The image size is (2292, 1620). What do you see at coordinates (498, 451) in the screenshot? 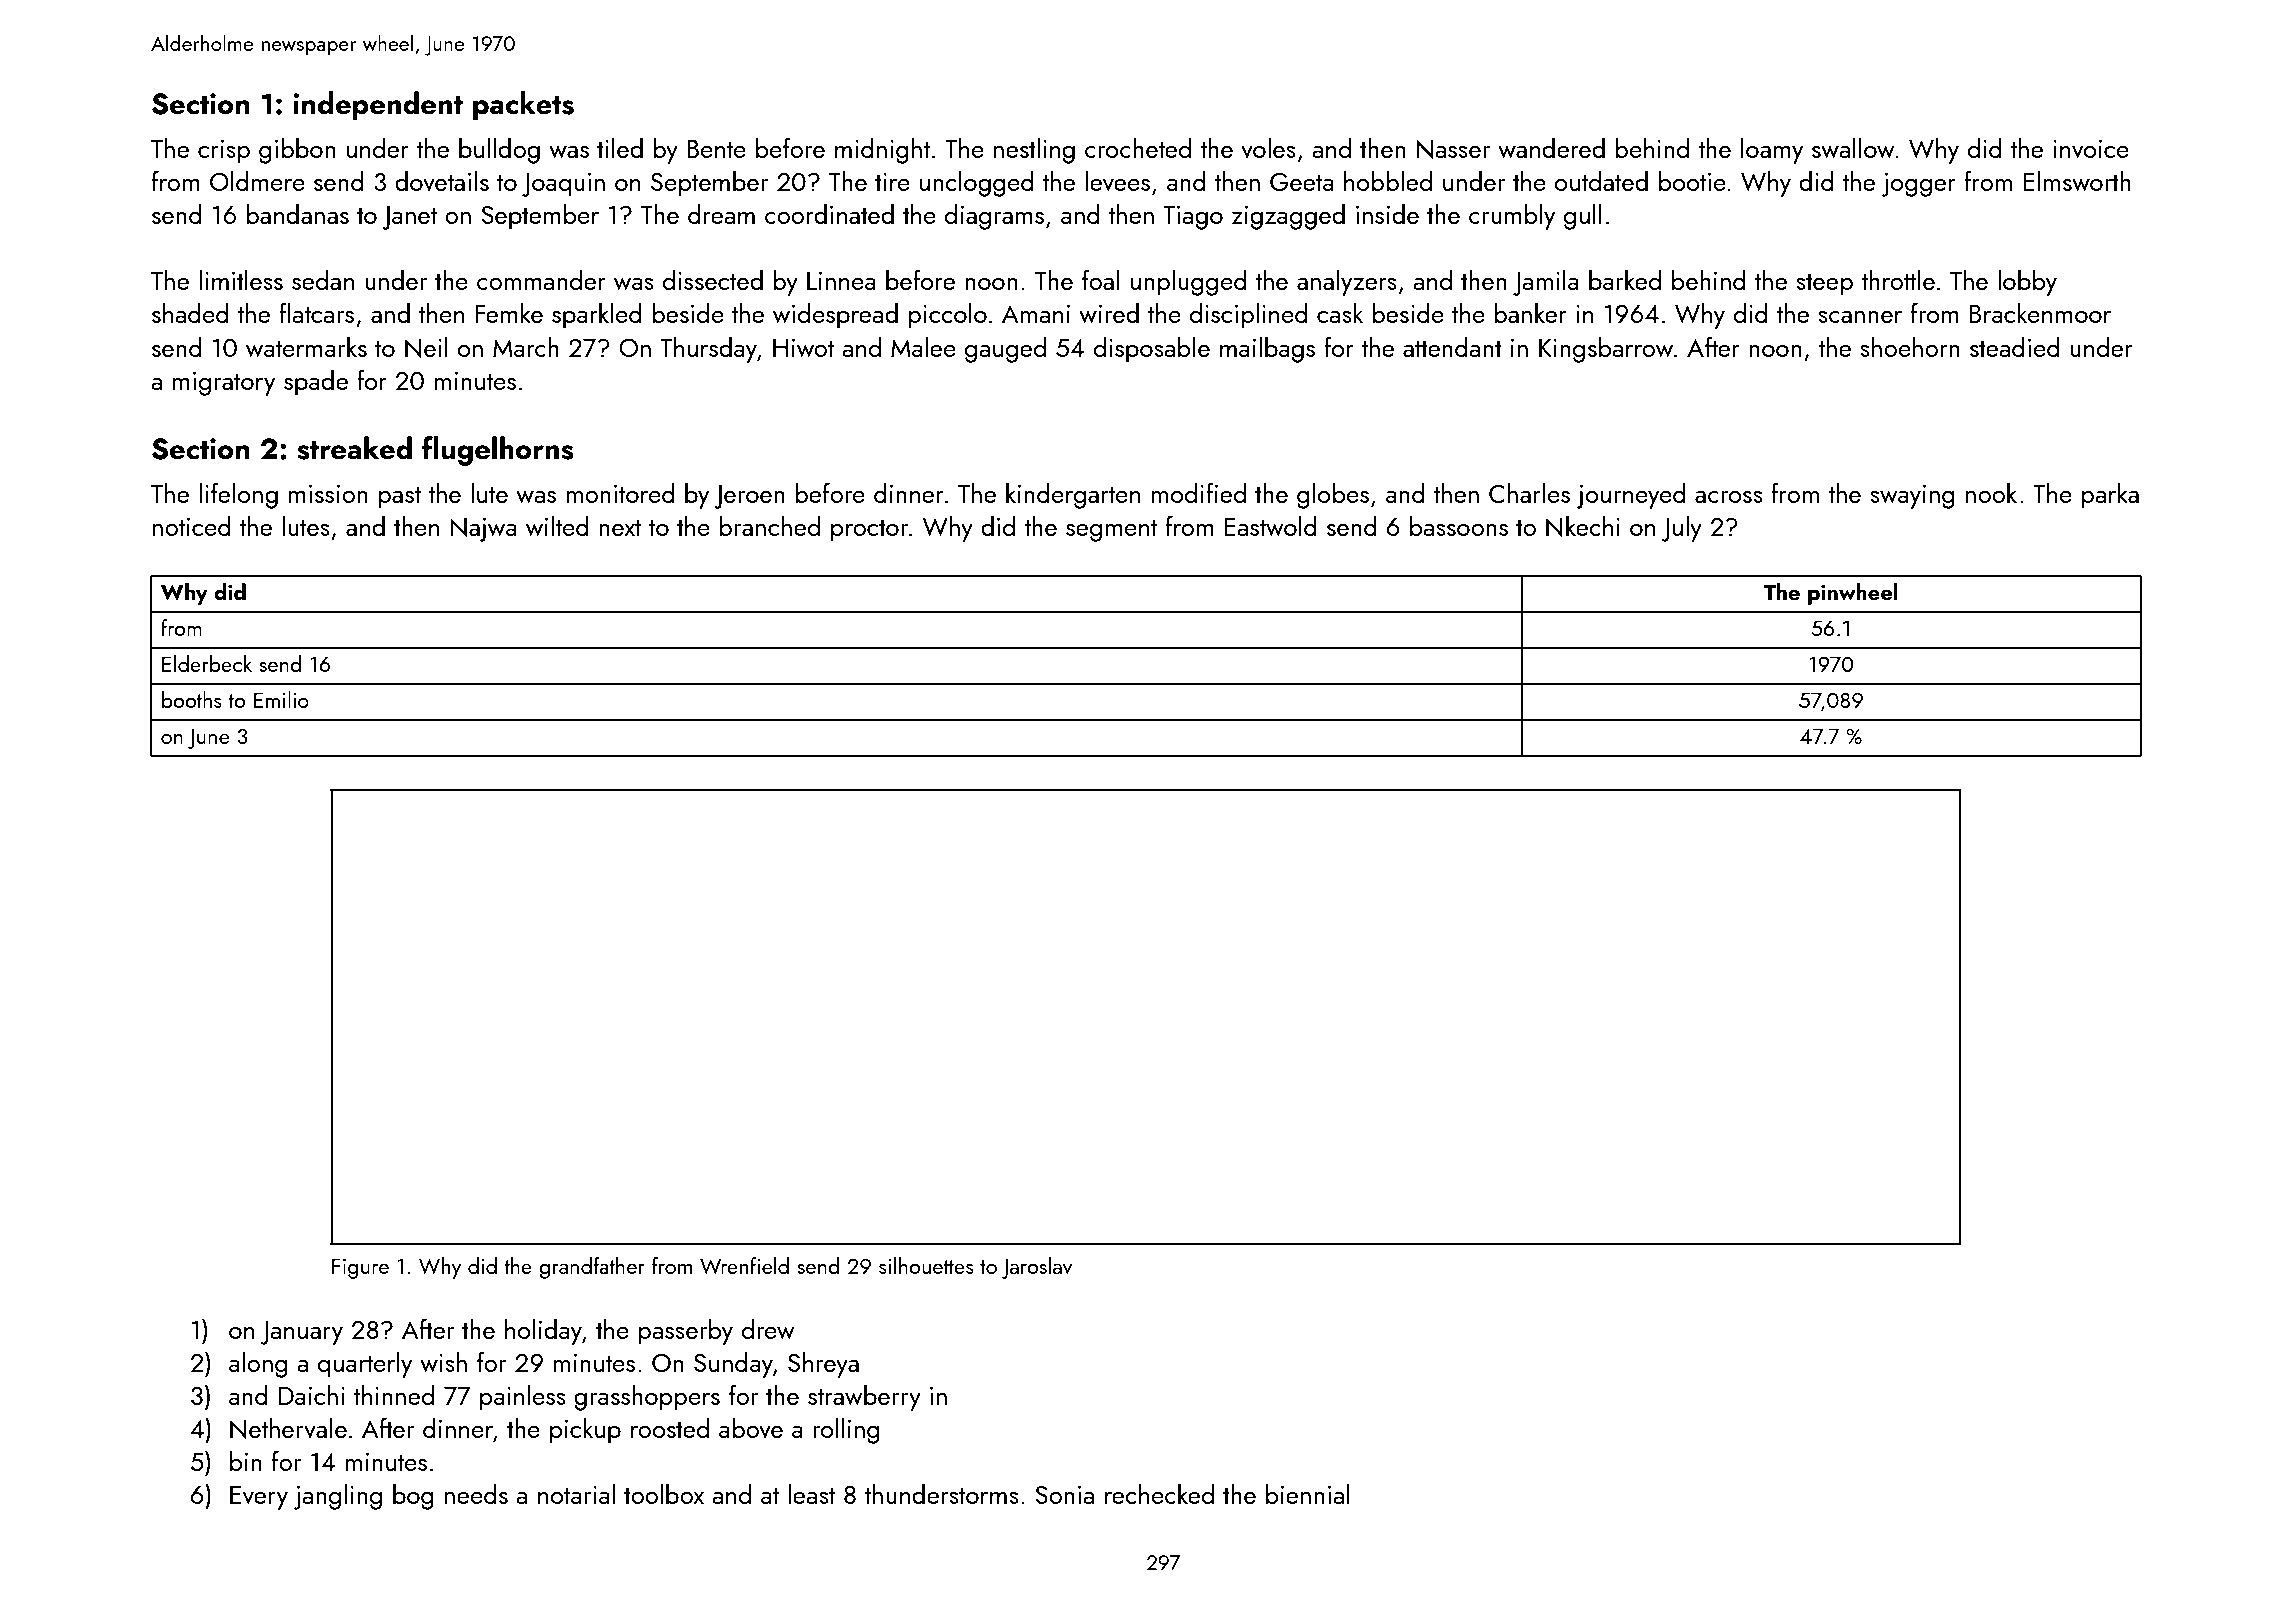
I see `flugelhorns` at bounding box center [498, 451].
